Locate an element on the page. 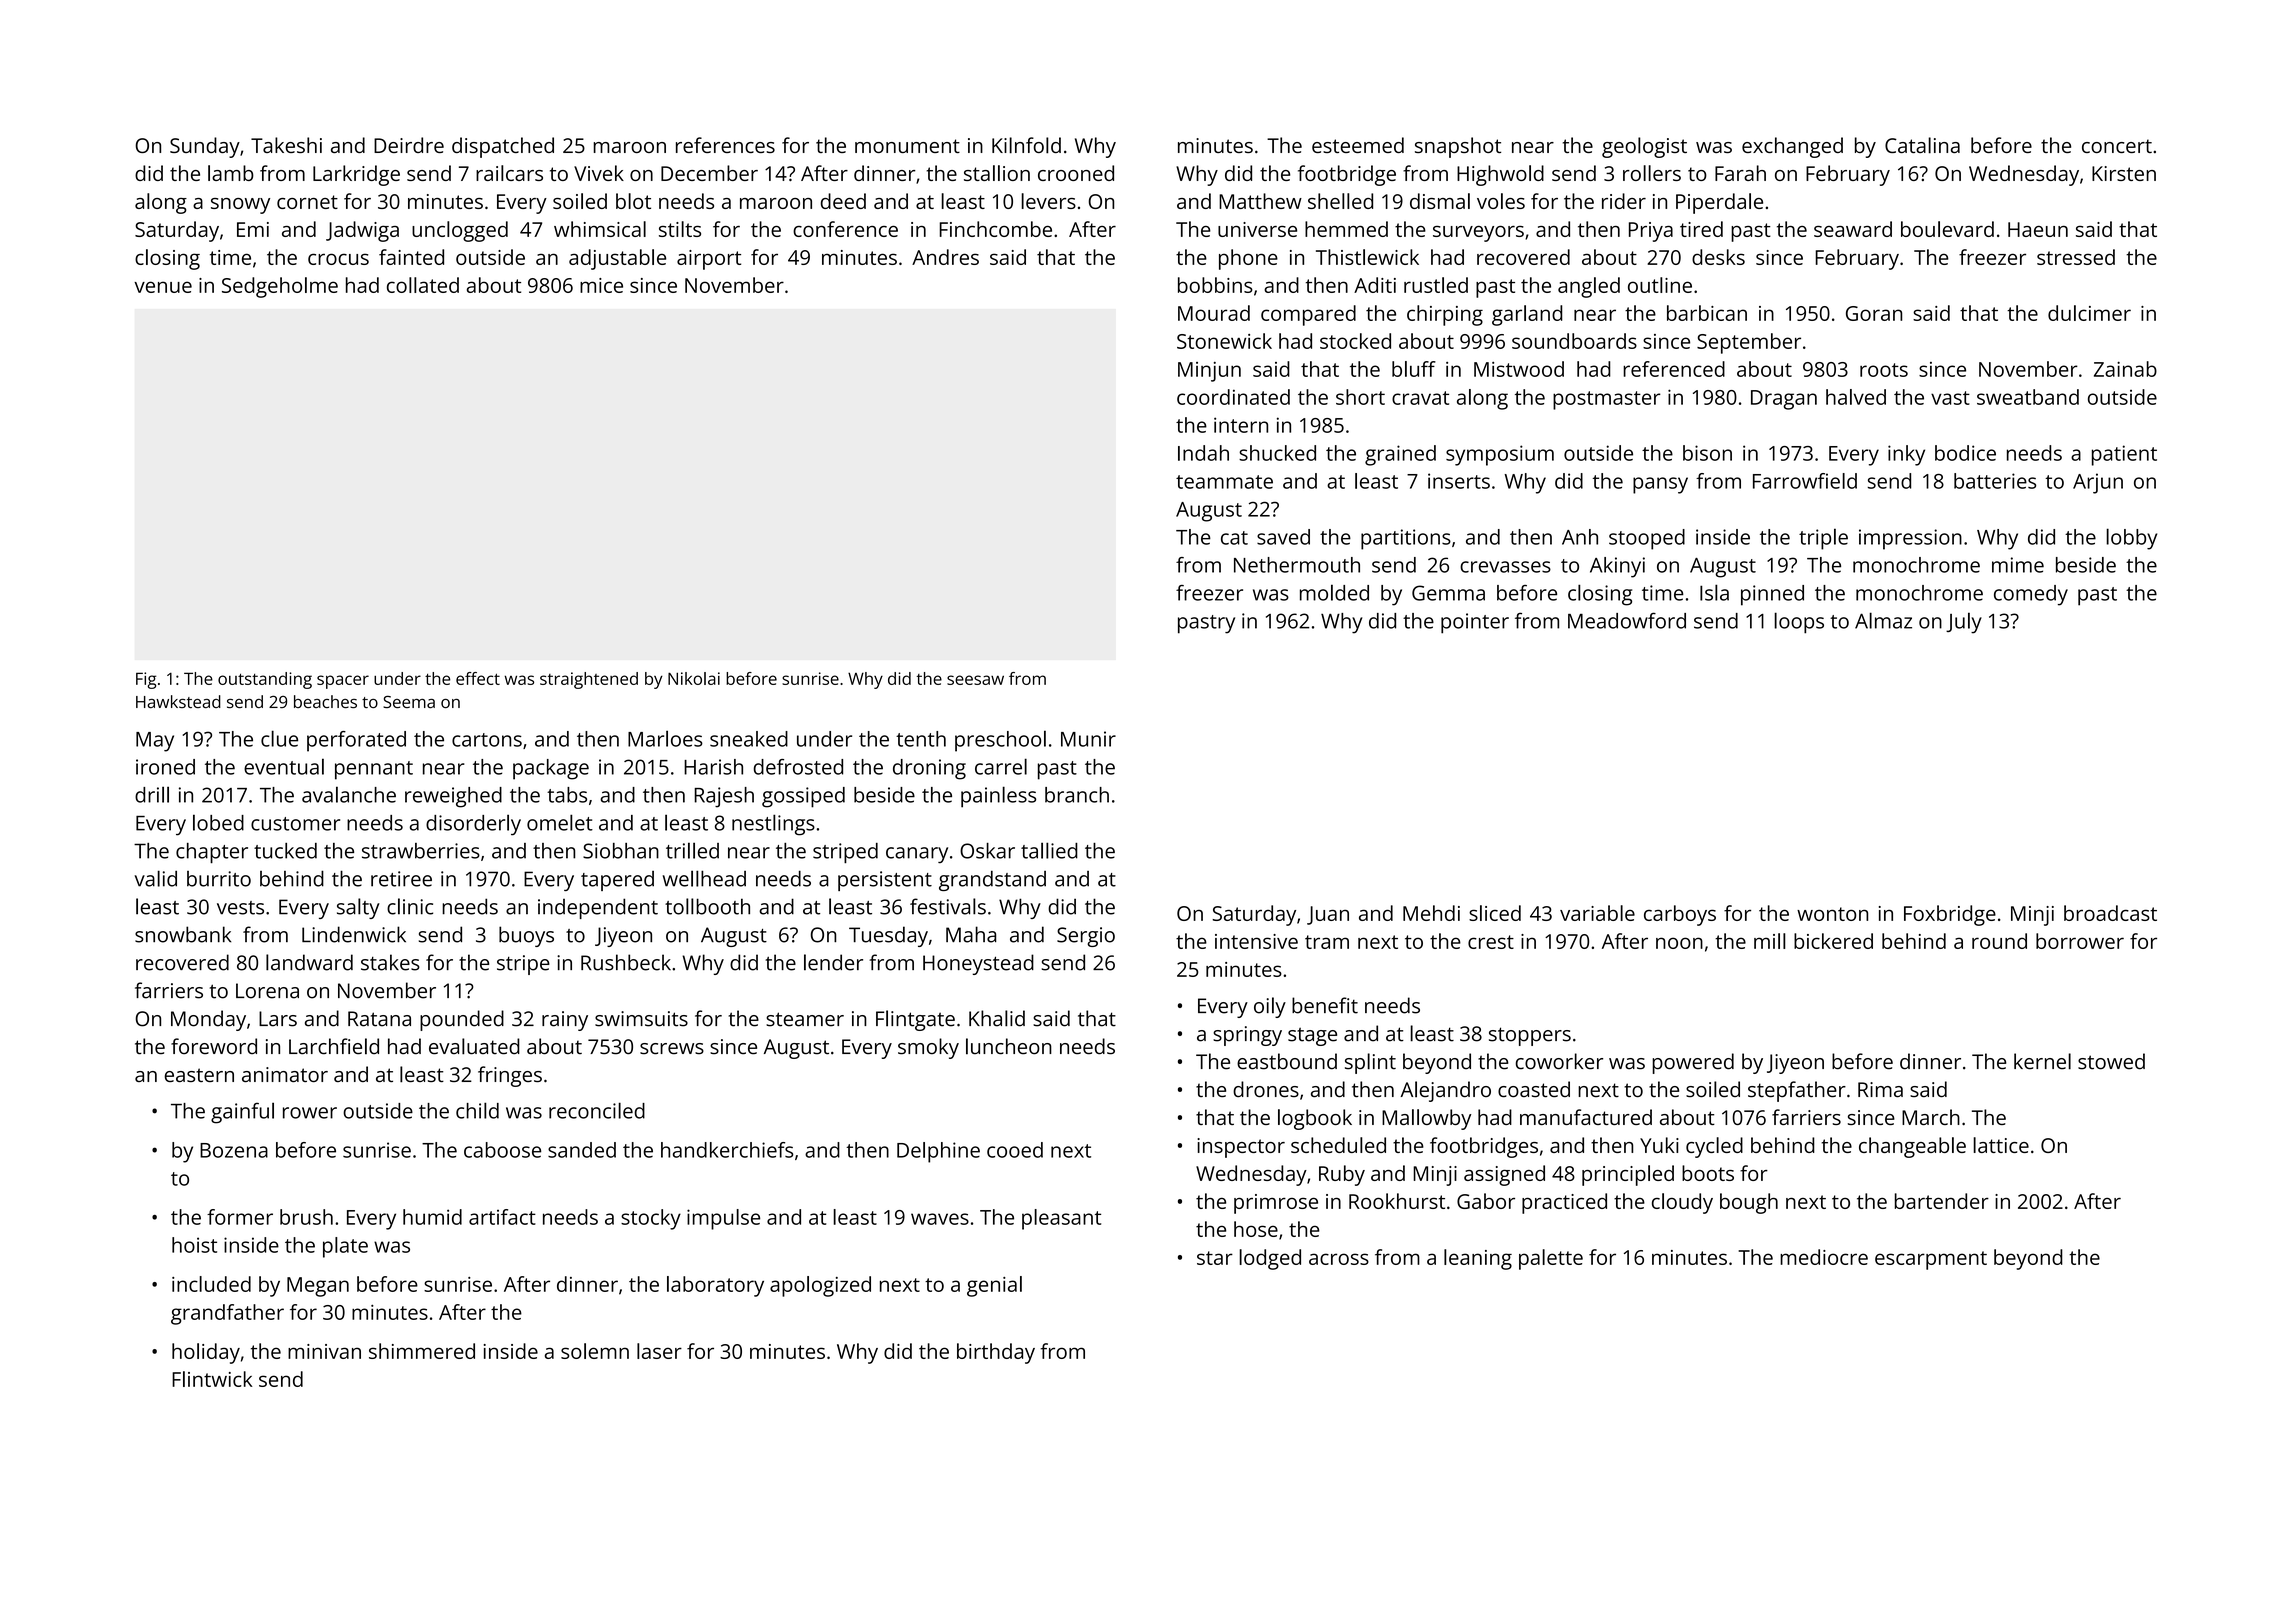 This image has height=1620, width=2292. boulevard is located at coordinates (1947, 229).
